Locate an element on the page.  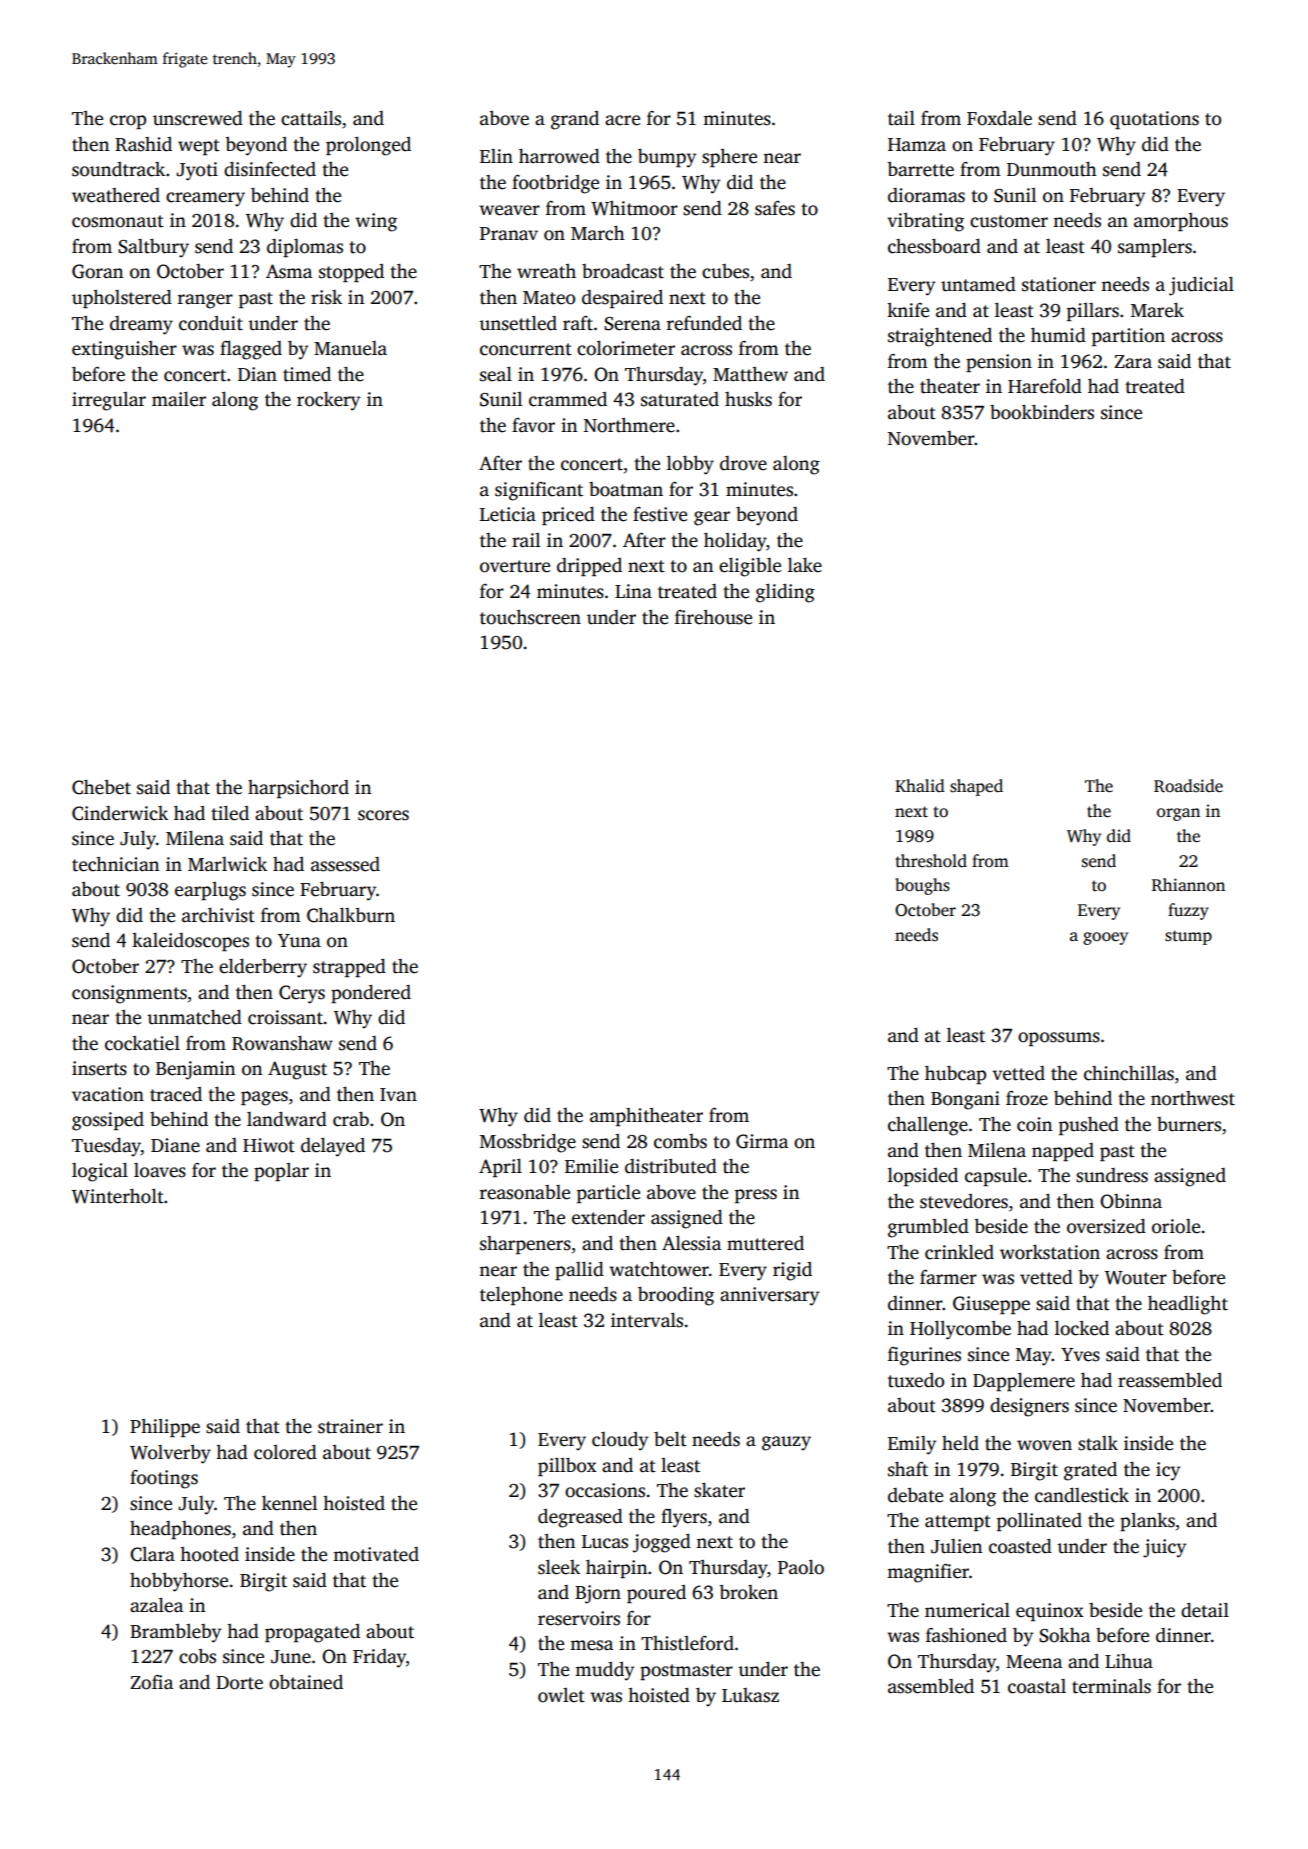
strainer is located at coordinates (350, 1426).
